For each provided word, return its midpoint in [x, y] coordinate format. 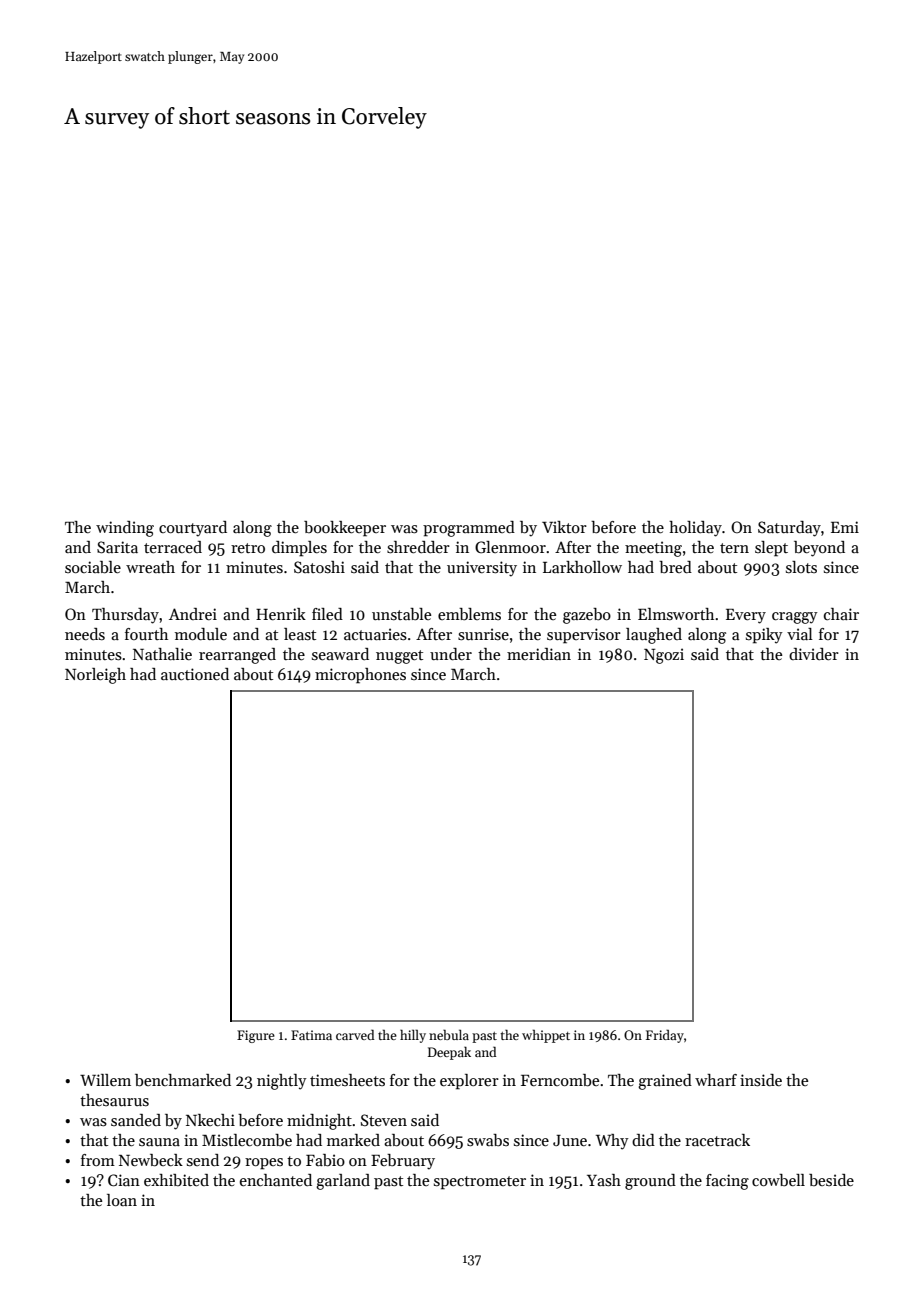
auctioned [195, 674]
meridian [539, 654]
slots [801, 567]
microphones [360, 676]
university [482, 569]
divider [814, 654]
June [570, 1140]
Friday [665, 1036]
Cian [124, 1180]
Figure [256, 1036]
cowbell [778, 1180]
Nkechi [210, 1120]
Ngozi [664, 656]
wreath [150, 567]
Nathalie [162, 654]
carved [355, 1034]
